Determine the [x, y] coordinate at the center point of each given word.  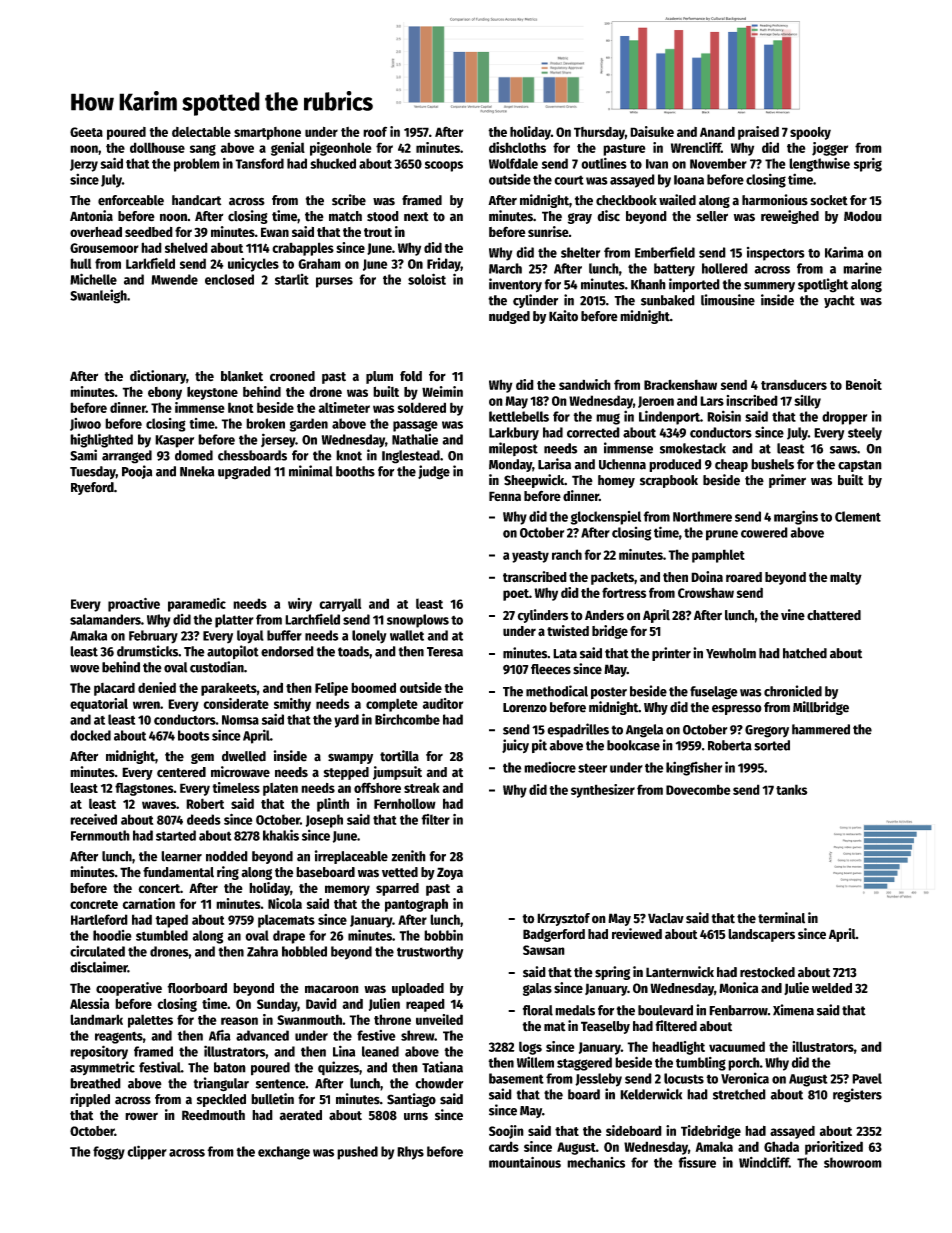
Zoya [450, 873]
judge [434, 472]
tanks [792, 789]
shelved [186, 247]
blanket [242, 376]
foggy [109, 1153]
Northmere [702, 516]
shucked [333, 163]
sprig [868, 165]
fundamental [178, 872]
